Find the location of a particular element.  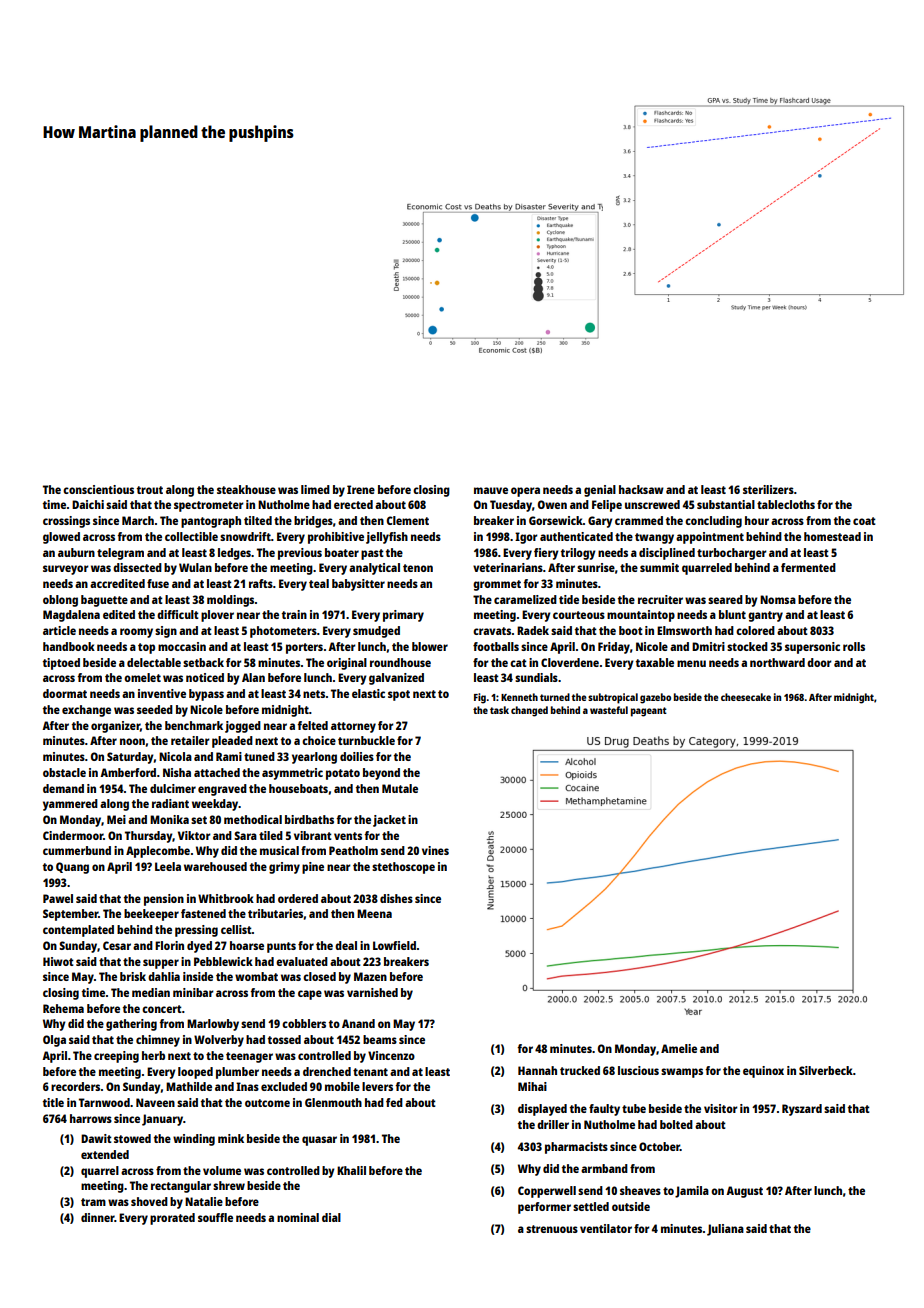

fed is located at coordinates (394, 1102).
